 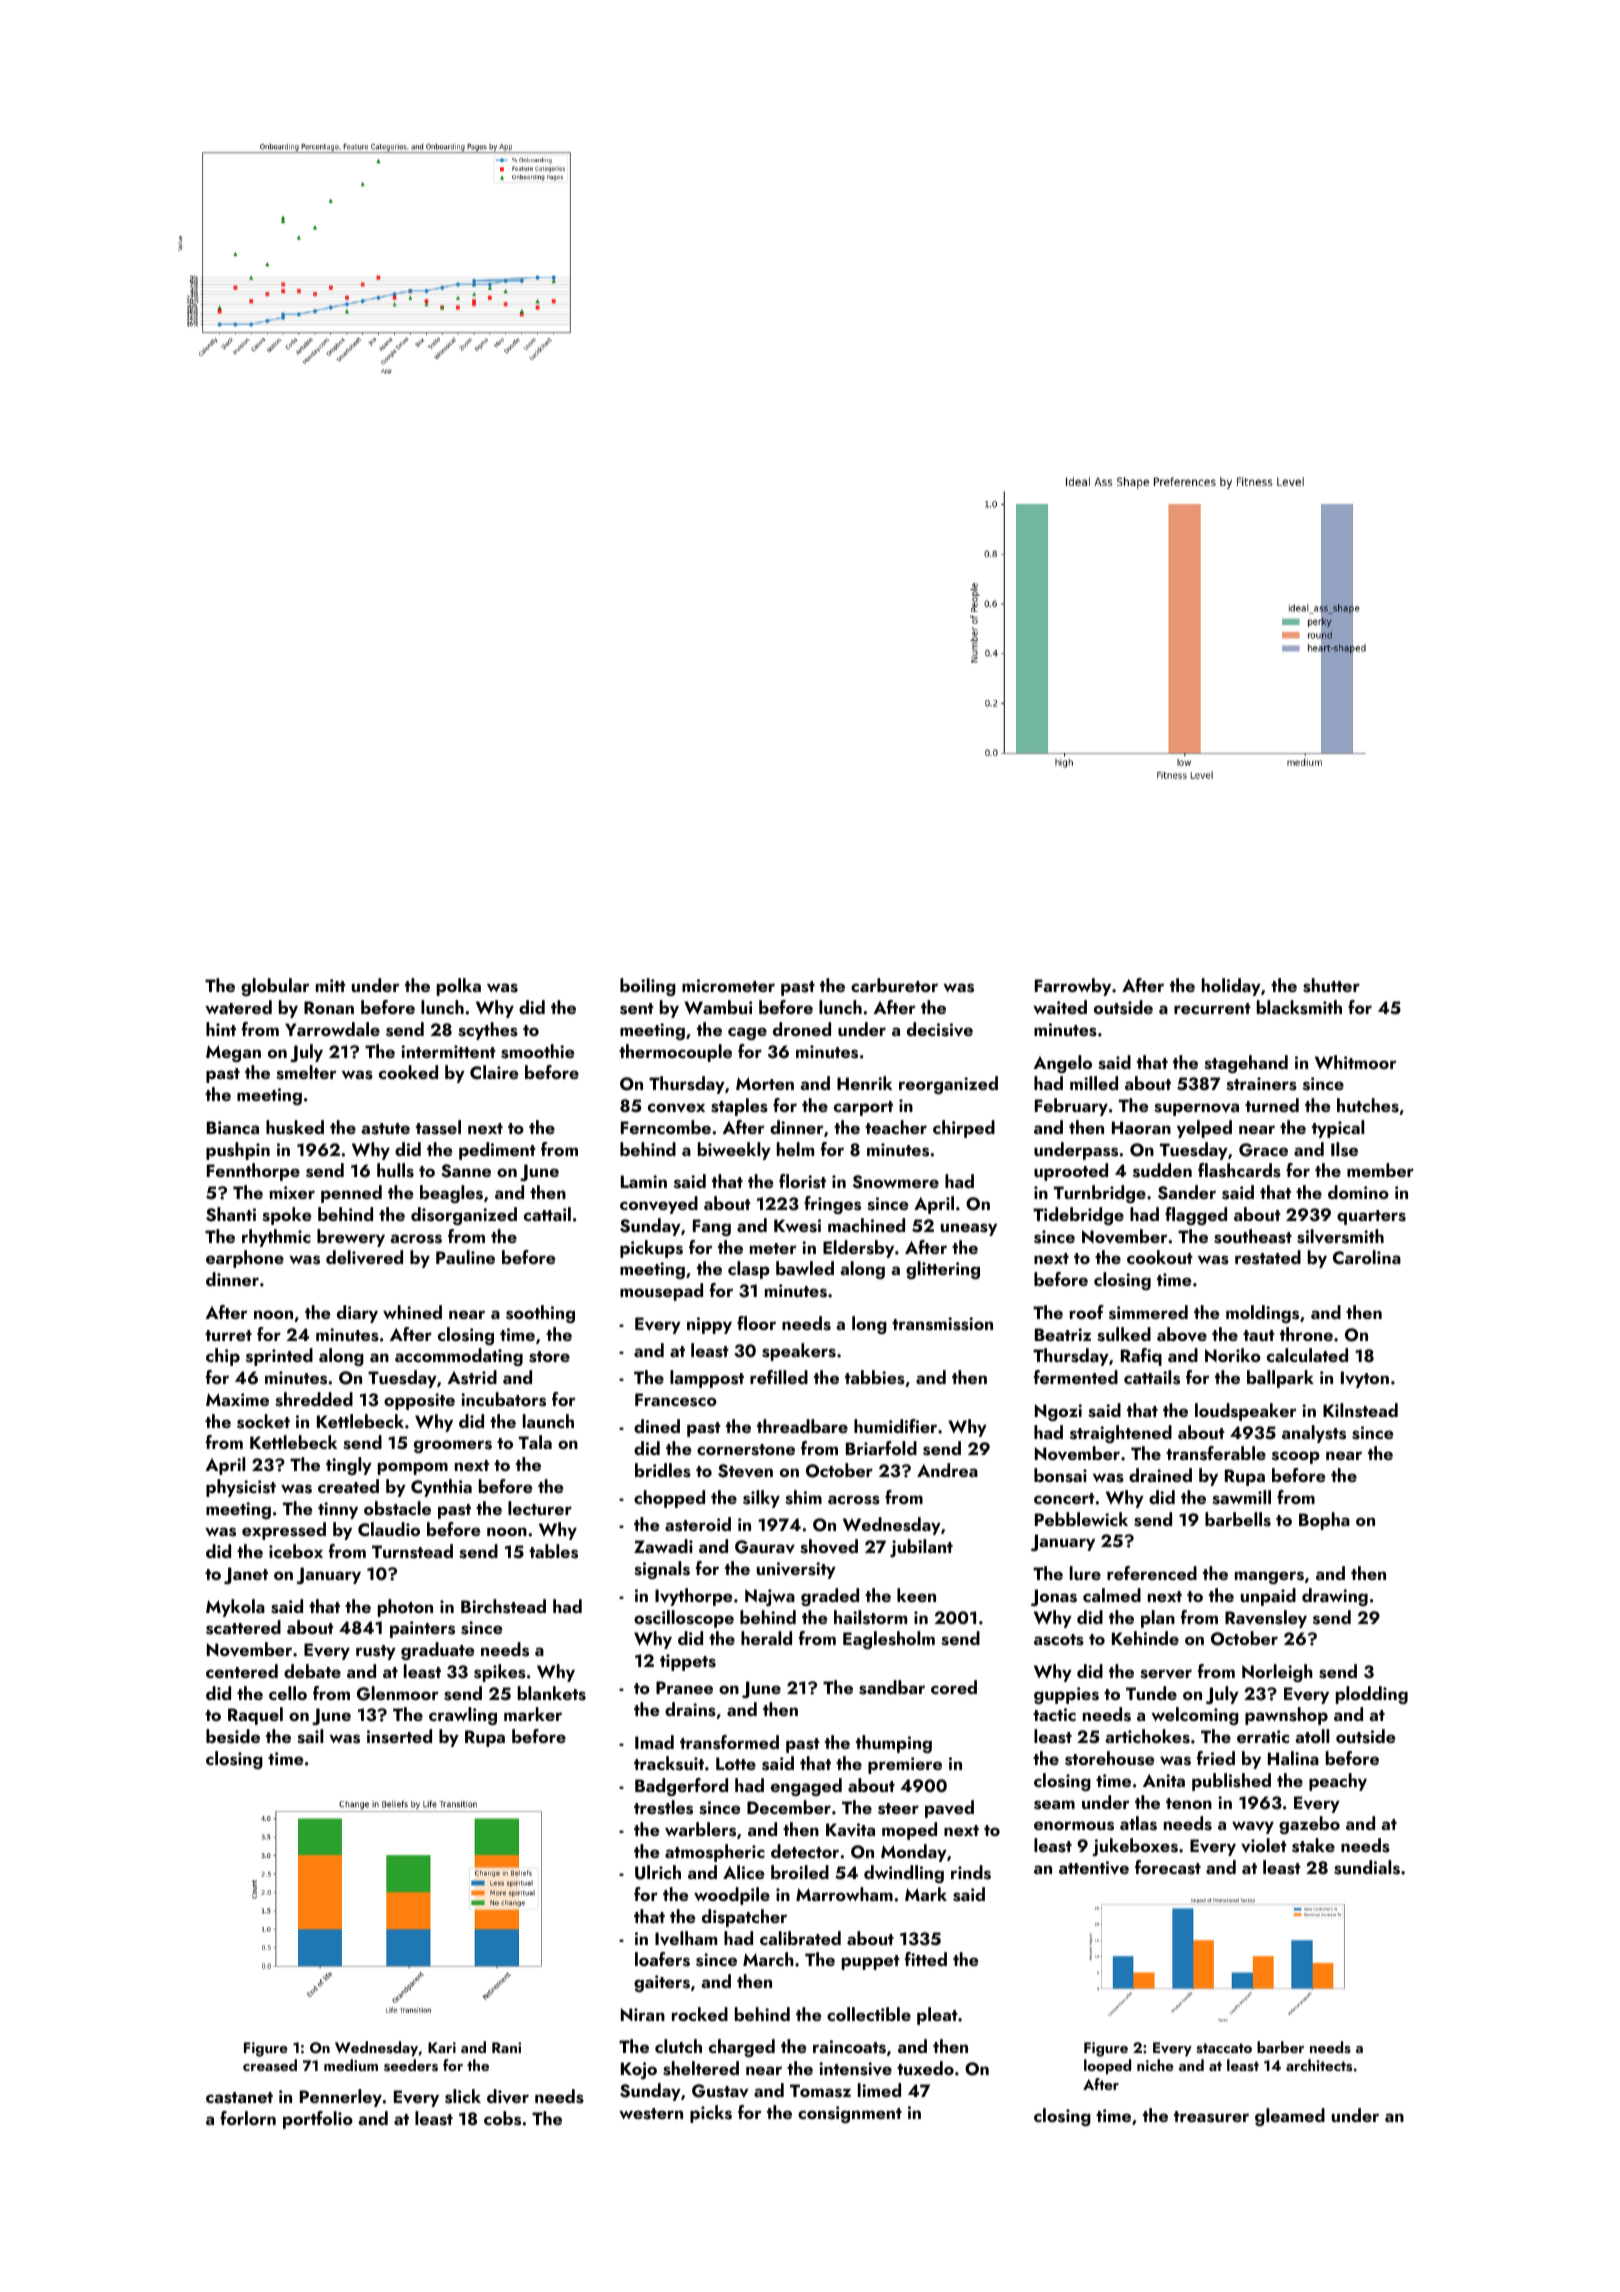 I want to click on tabbies, so click(x=875, y=1377).
